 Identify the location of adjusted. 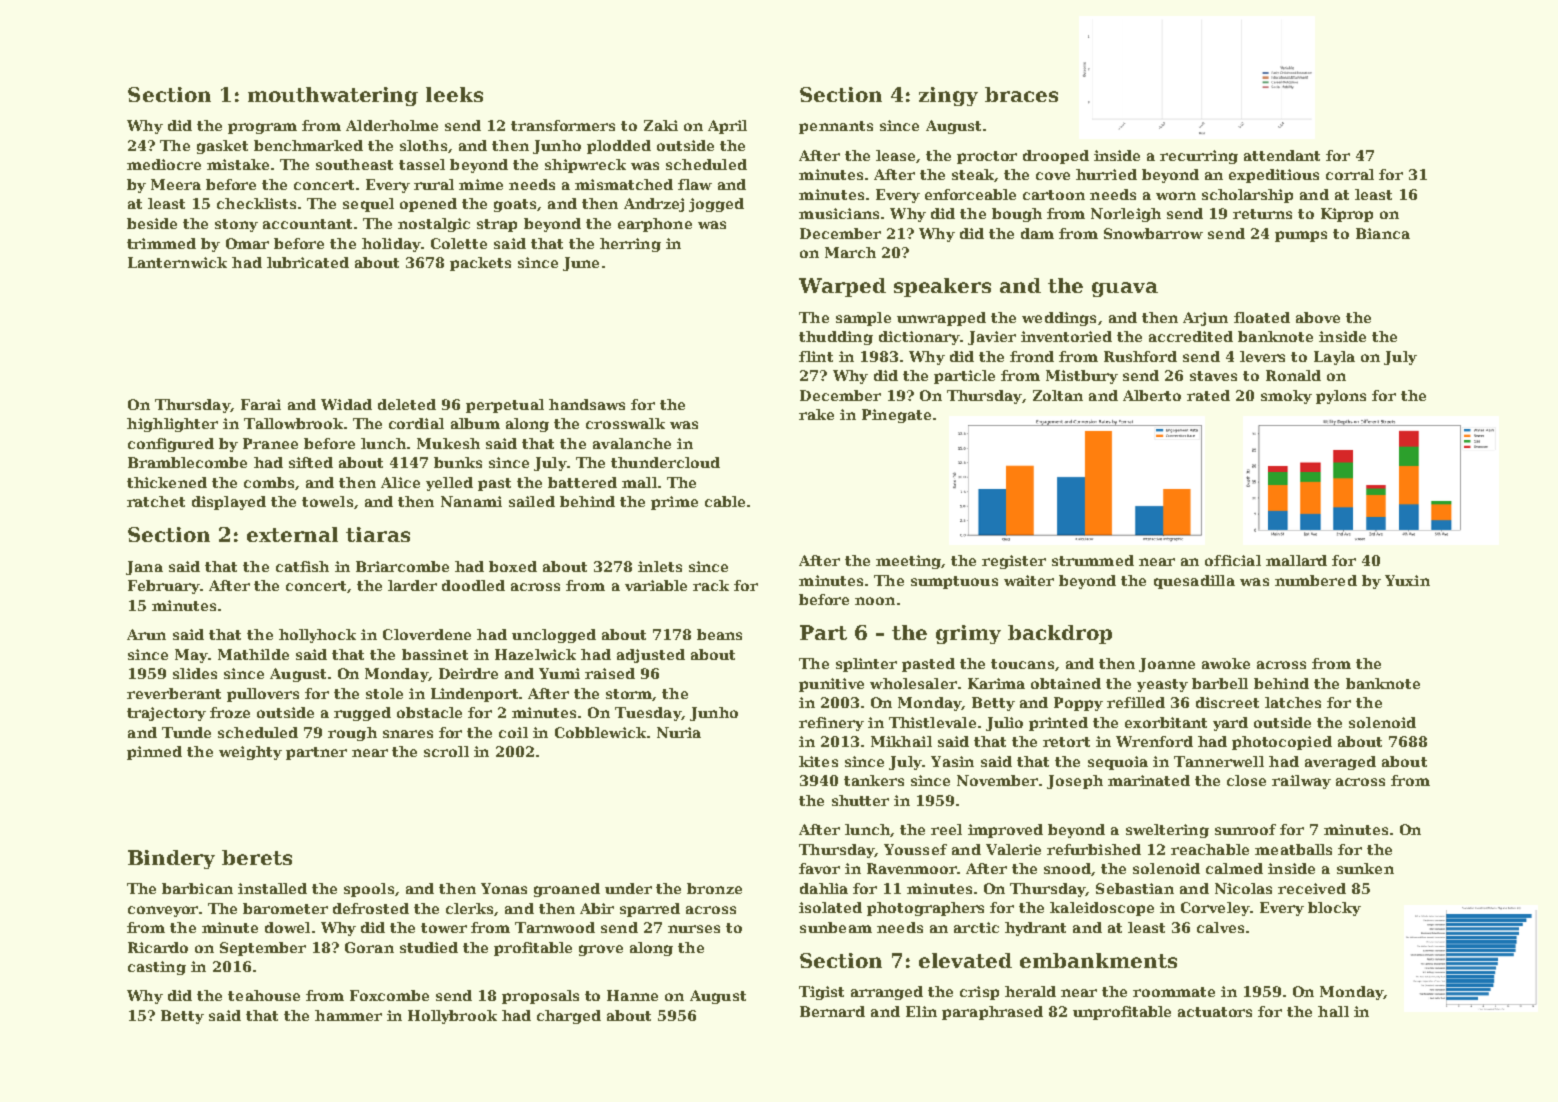
(651, 656).
